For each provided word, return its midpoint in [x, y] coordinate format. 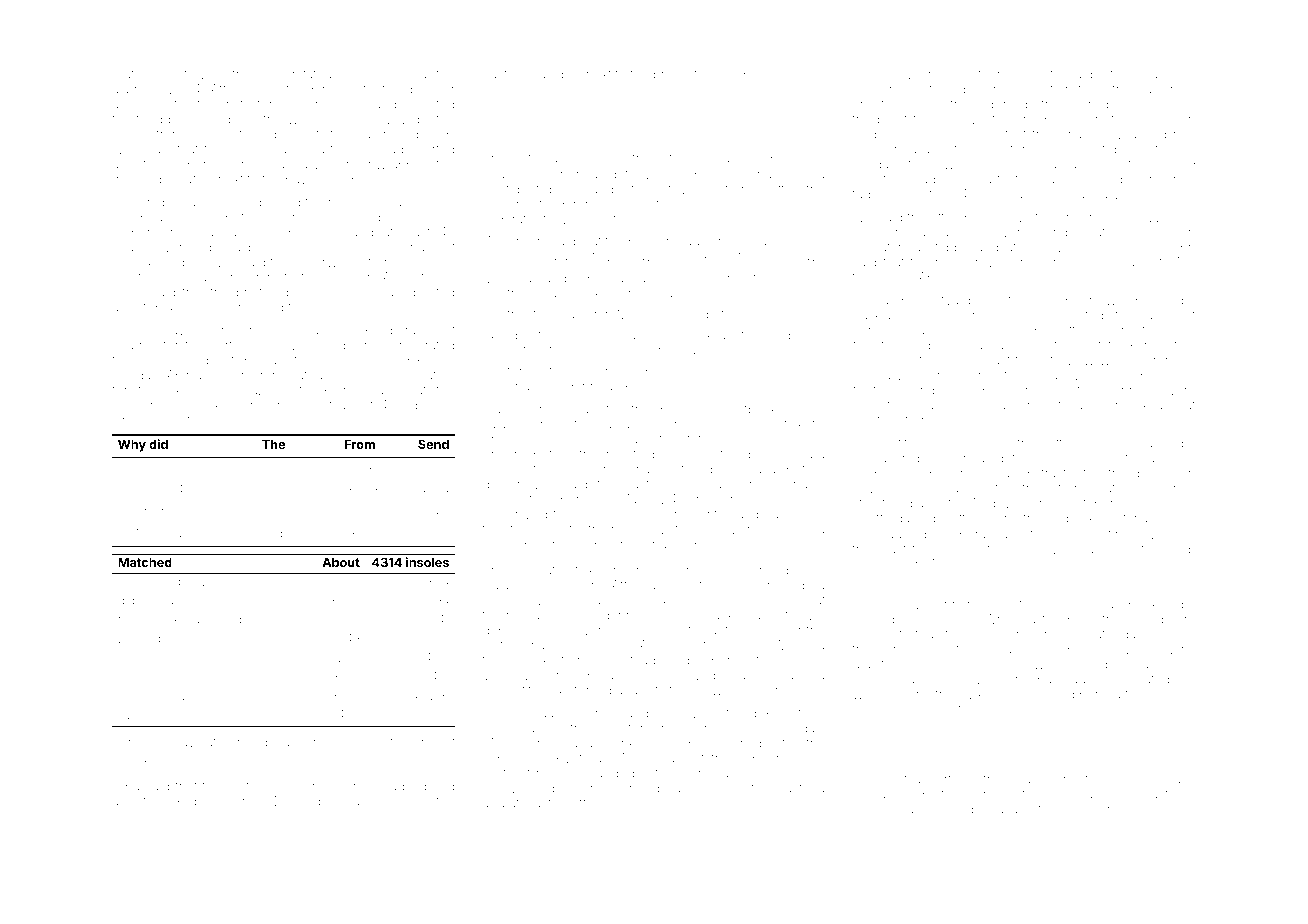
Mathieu [136, 74]
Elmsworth [1036, 664]
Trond [500, 690]
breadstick [684, 74]
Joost [869, 619]
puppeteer [969, 75]
